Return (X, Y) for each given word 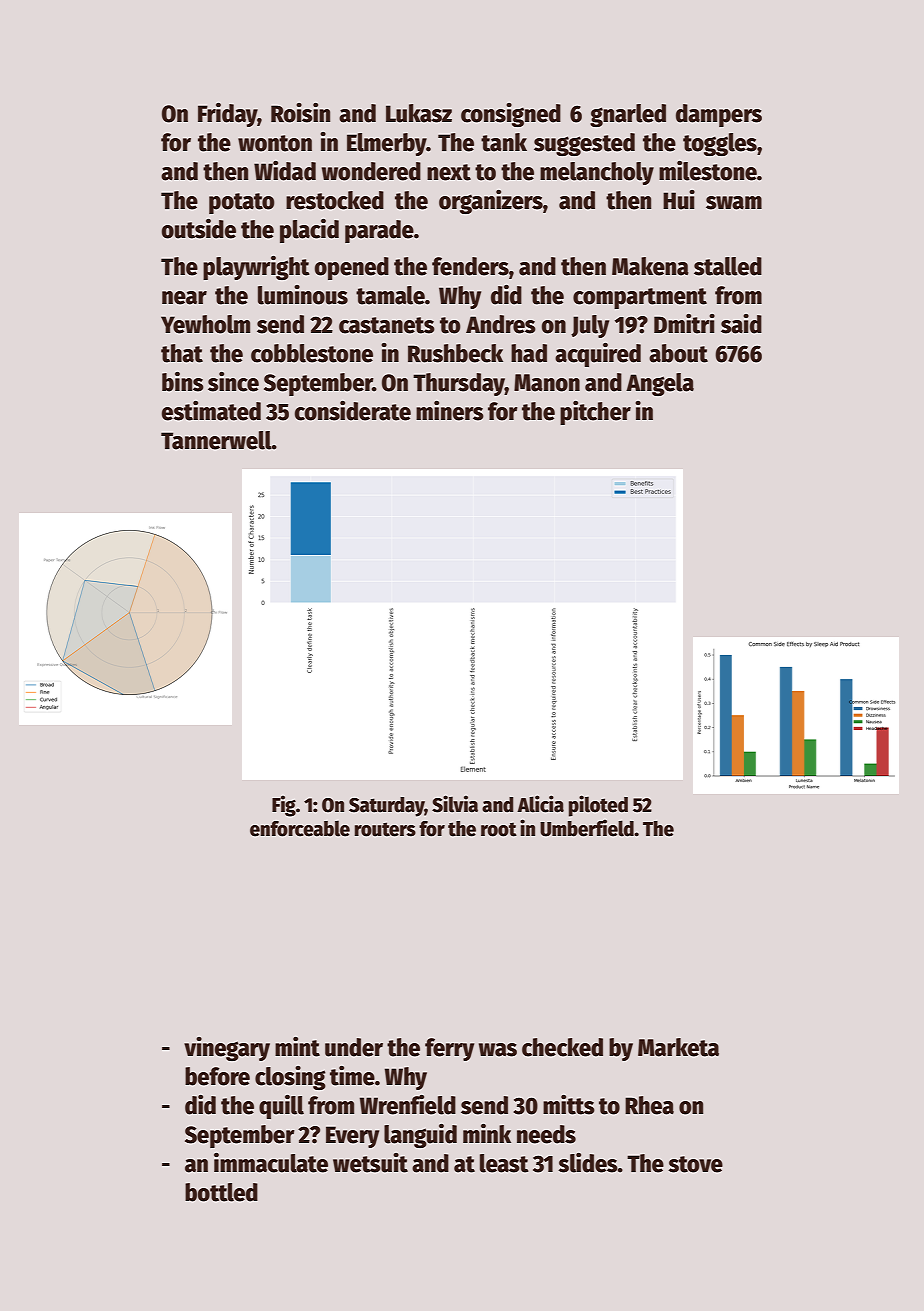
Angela (660, 384)
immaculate (271, 1163)
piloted (598, 806)
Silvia (455, 804)
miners (450, 411)
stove (695, 1164)
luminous (303, 295)
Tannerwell (216, 440)
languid (420, 1136)
